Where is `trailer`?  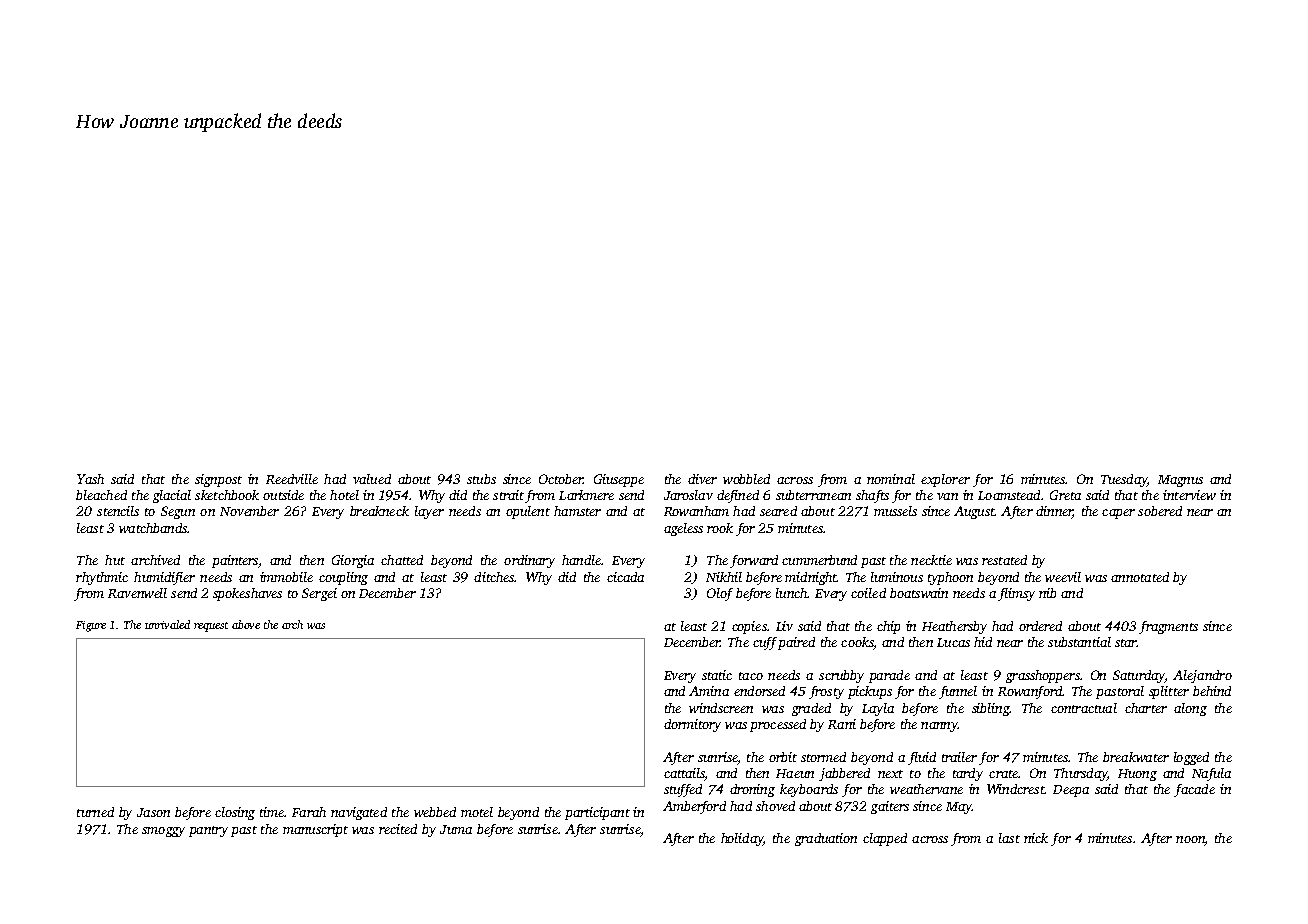 trailer is located at coordinates (959, 757).
